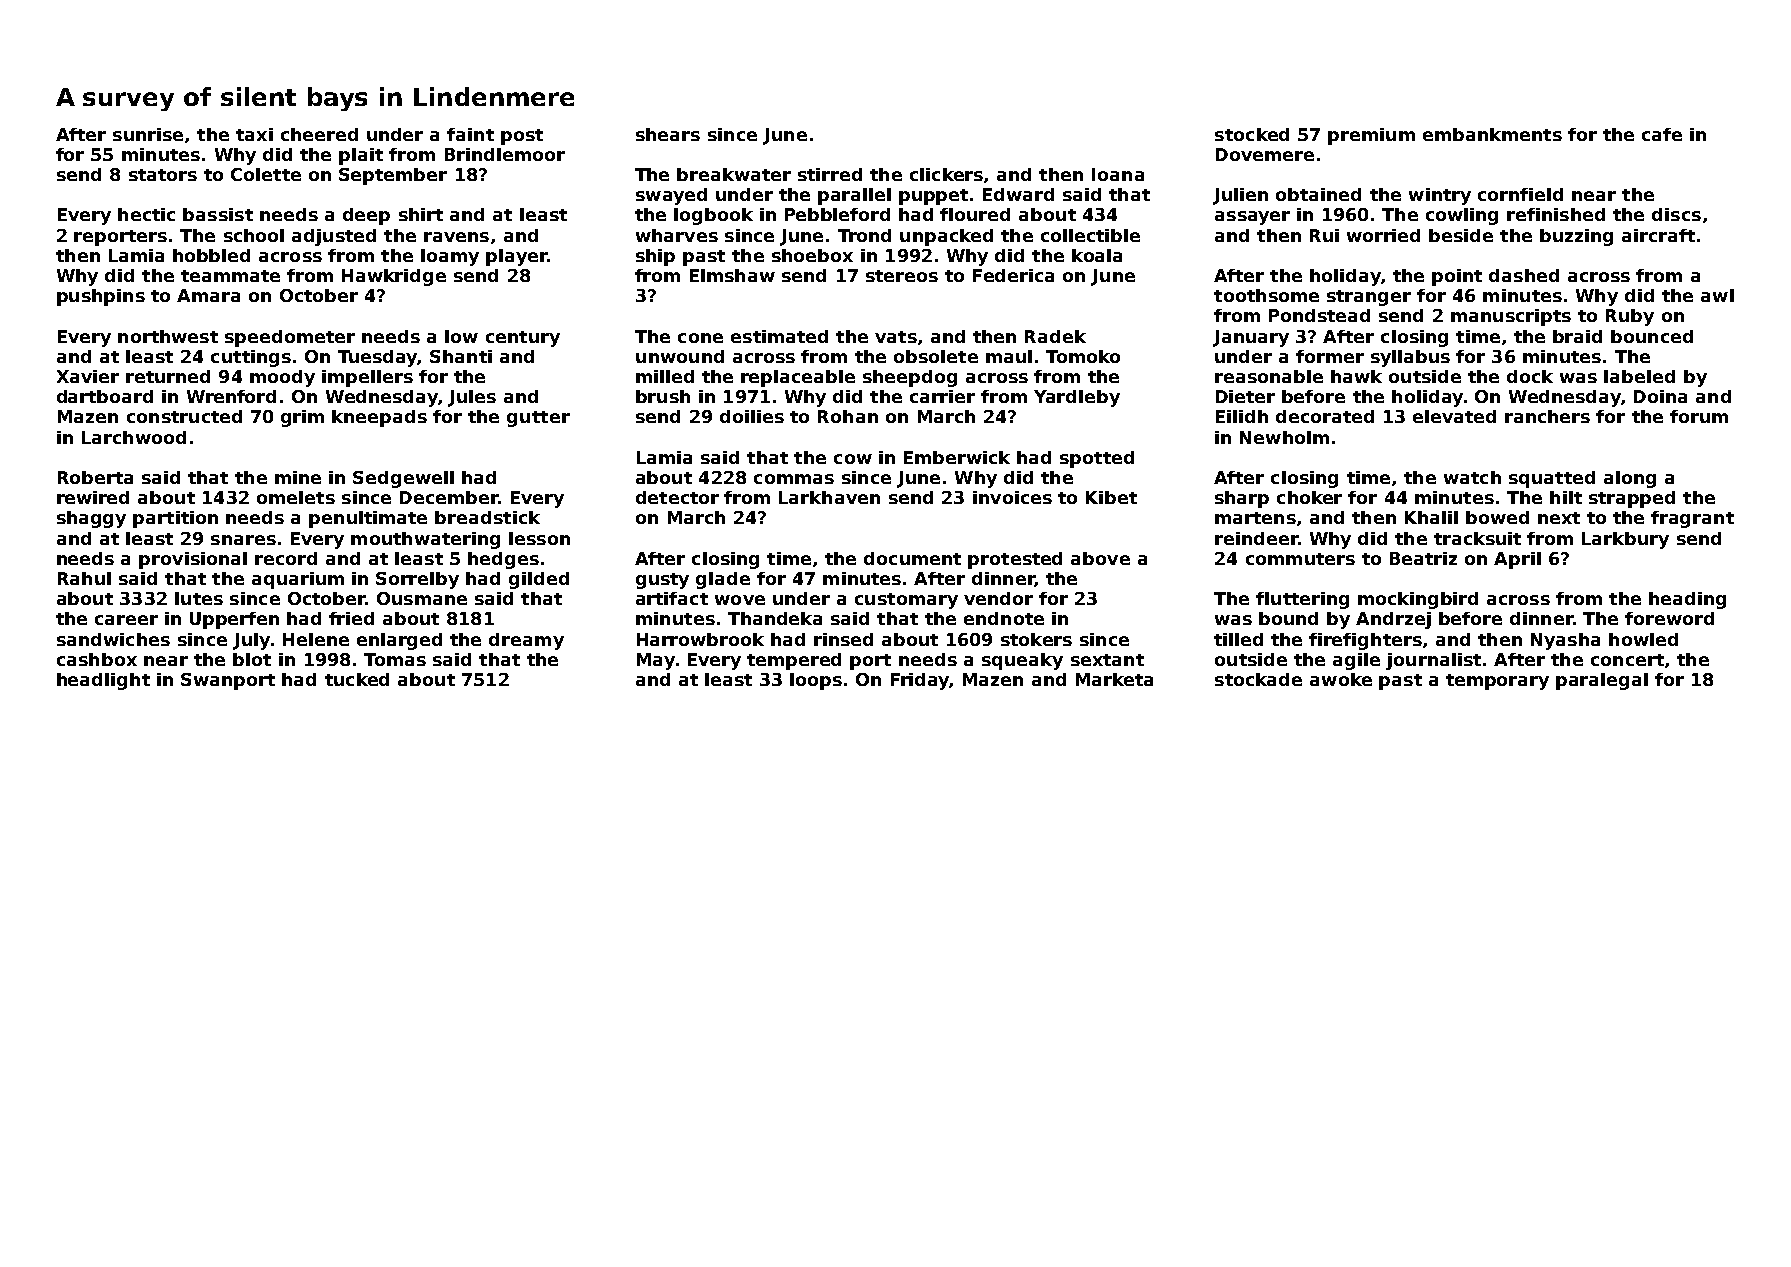 The image size is (1791, 1267). I want to click on replaceable, so click(798, 378).
